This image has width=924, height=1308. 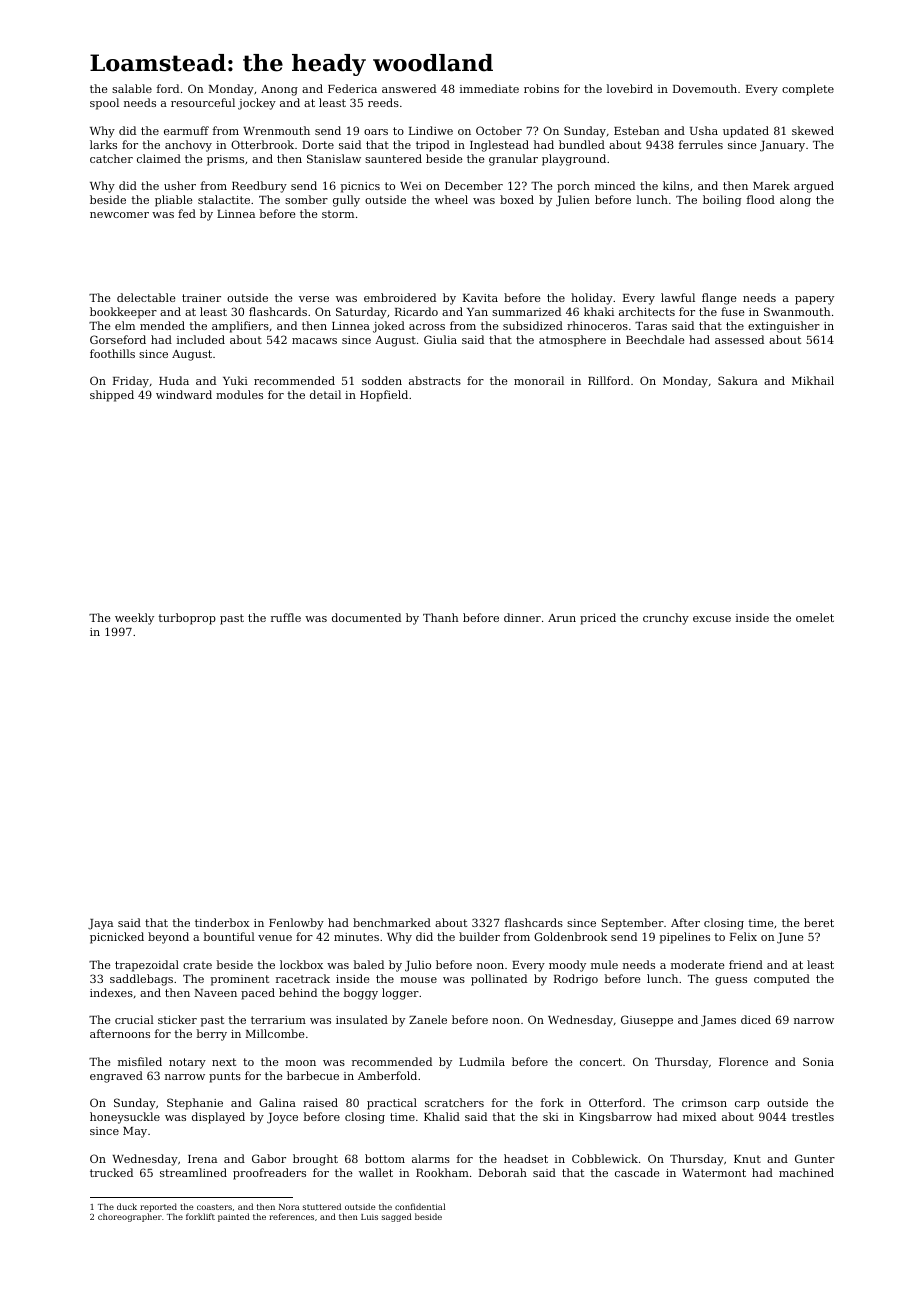 What do you see at coordinates (409, 88) in the image?
I see `answered` at bounding box center [409, 88].
